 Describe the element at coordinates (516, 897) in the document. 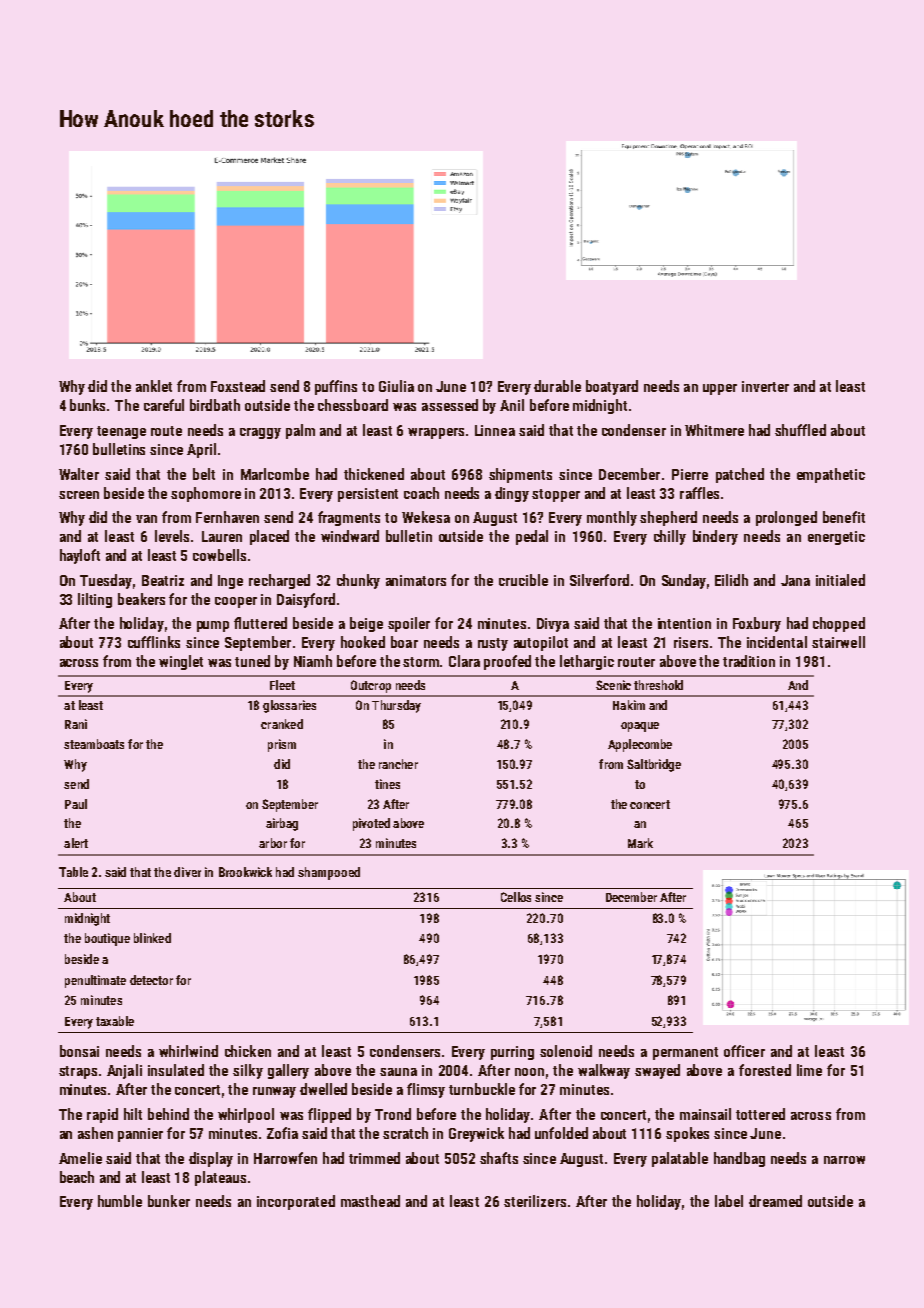

I see `Cellos` at that location.
